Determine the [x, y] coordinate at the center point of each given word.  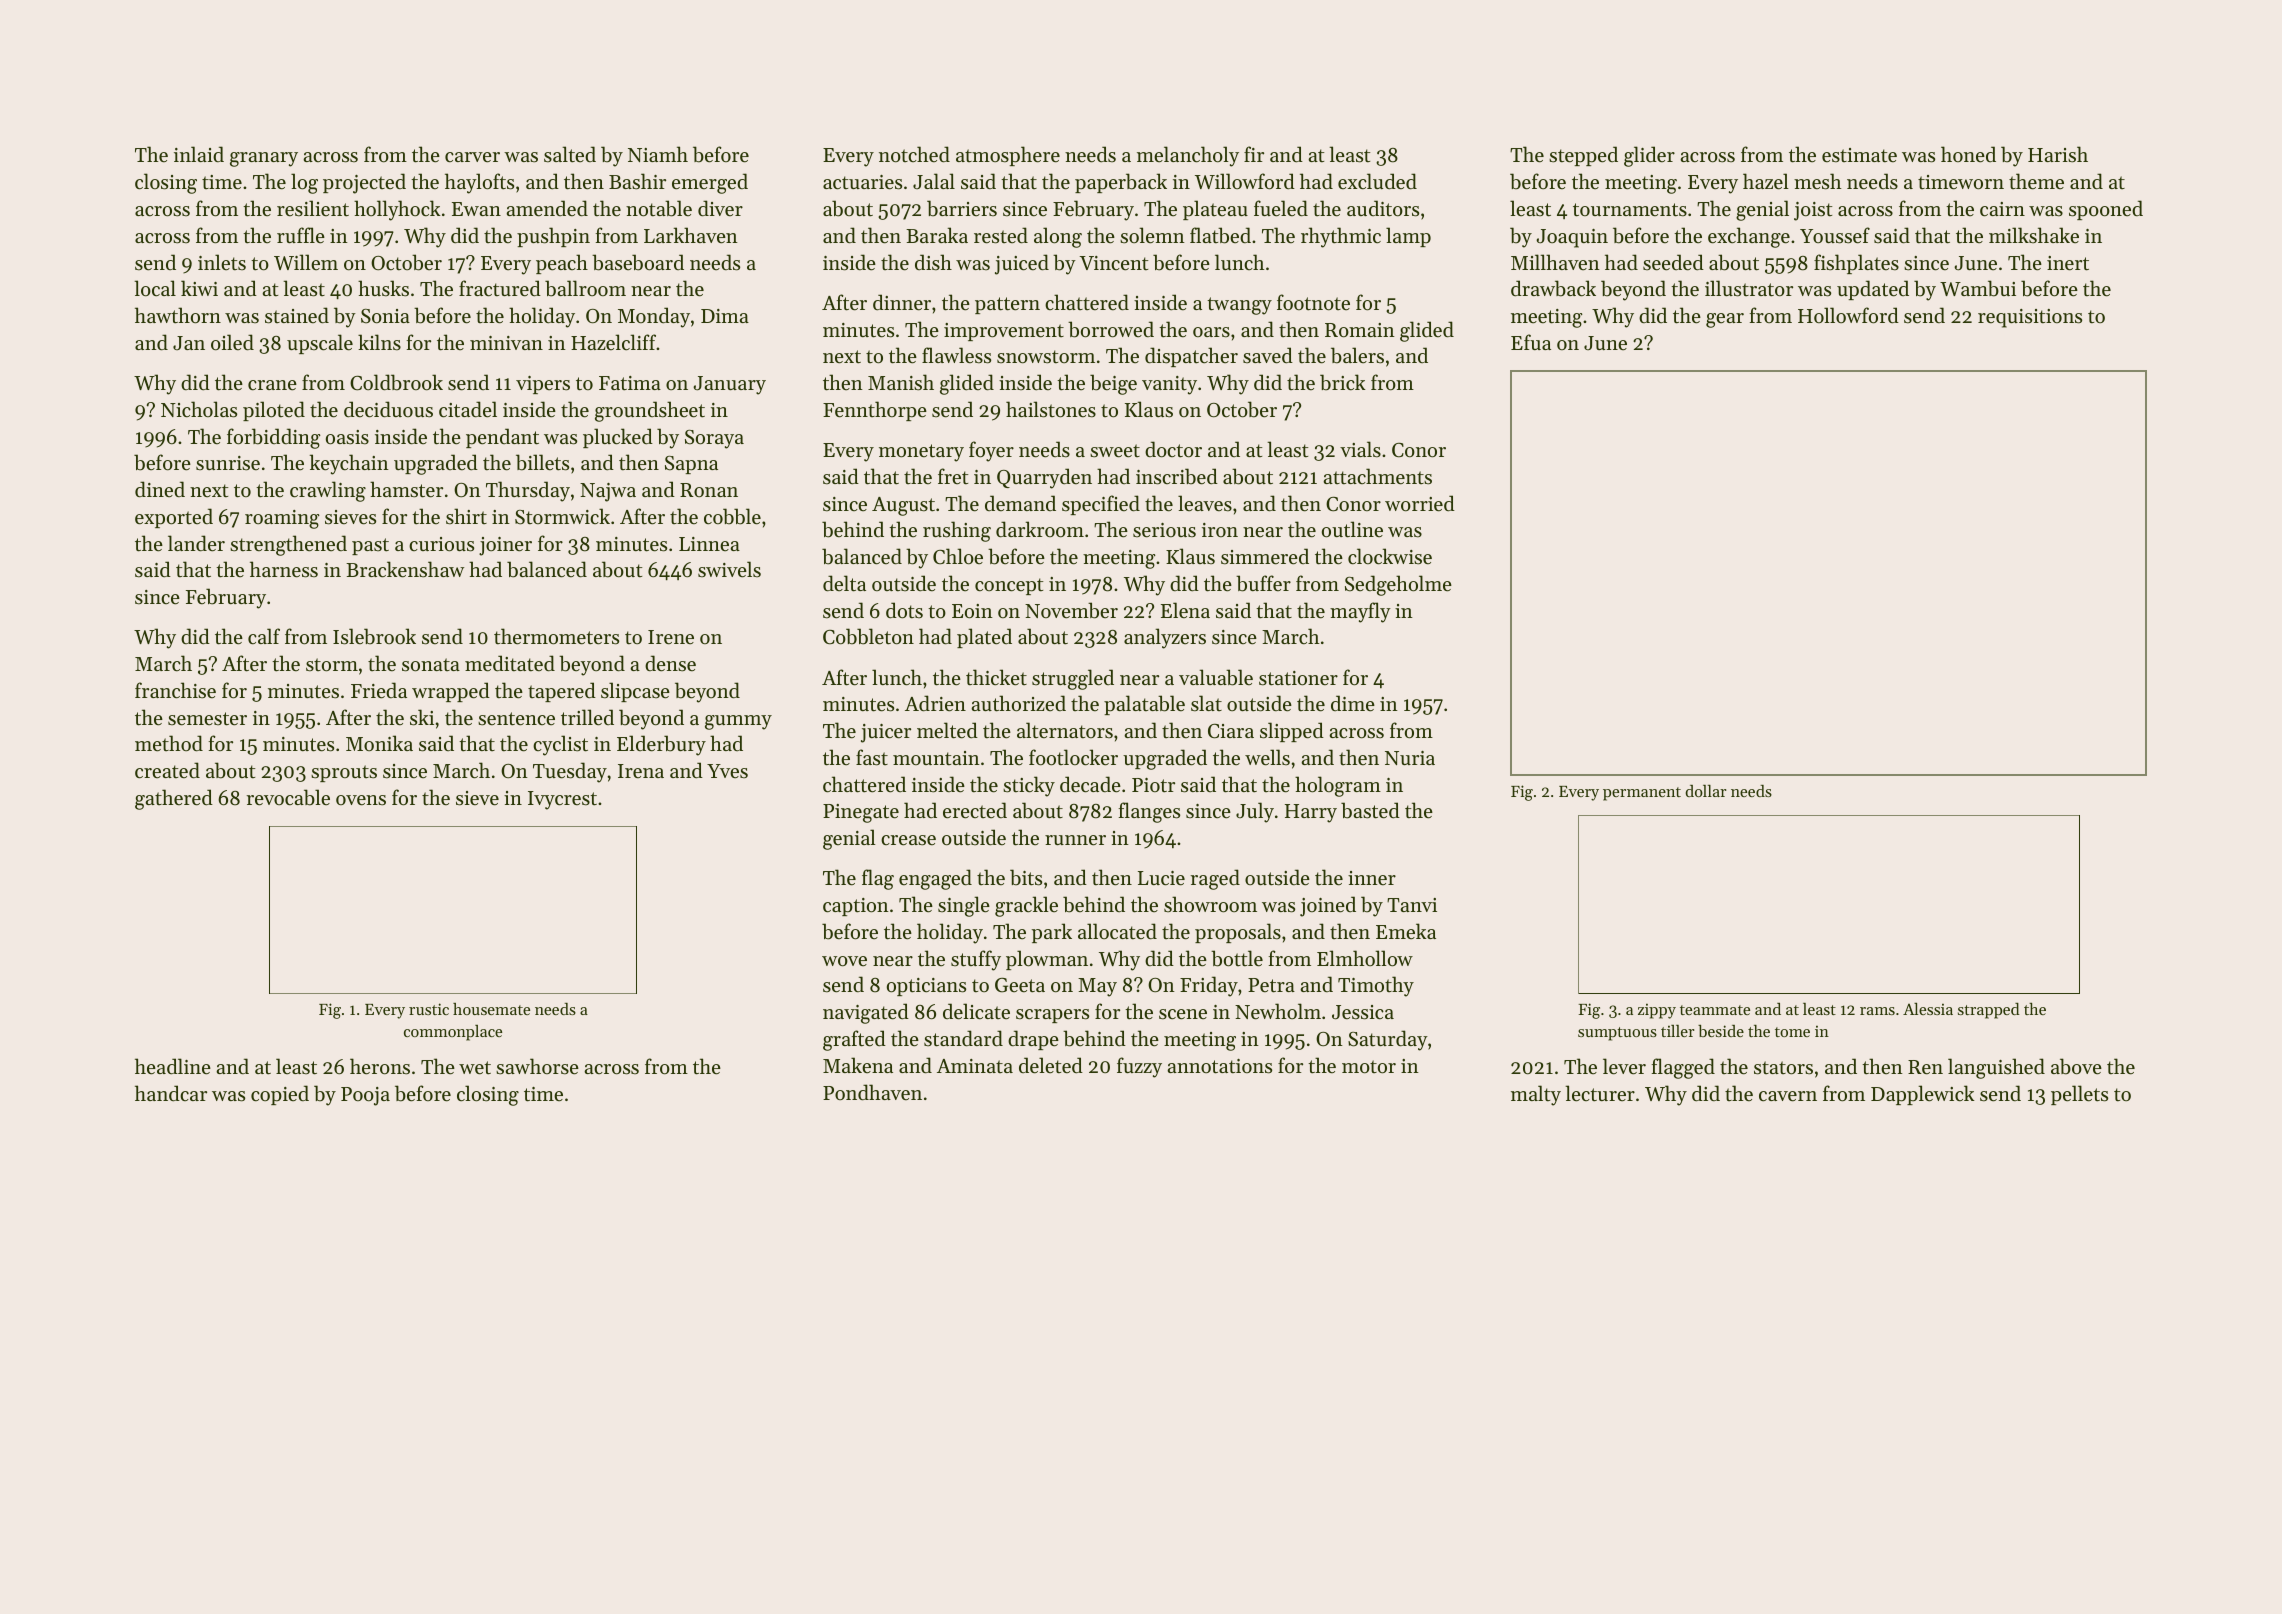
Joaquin [1572, 238]
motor [1369, 1067]
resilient [313, 208]
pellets [2079, 1095]
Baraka [937, 235]
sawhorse [537, 1066]
